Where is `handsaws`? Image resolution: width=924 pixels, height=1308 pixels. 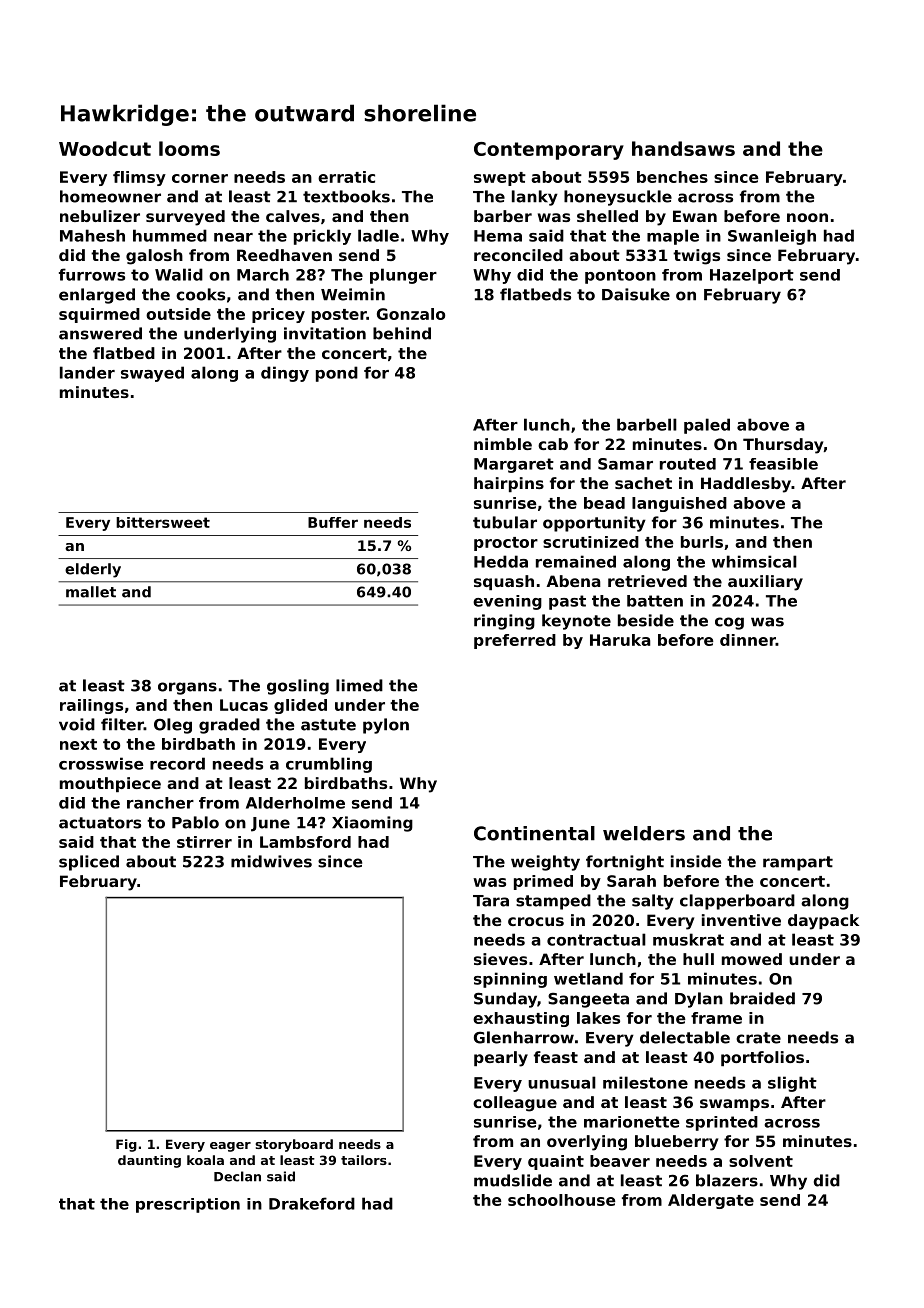
handsaws is located at coordinates (683, 148).
